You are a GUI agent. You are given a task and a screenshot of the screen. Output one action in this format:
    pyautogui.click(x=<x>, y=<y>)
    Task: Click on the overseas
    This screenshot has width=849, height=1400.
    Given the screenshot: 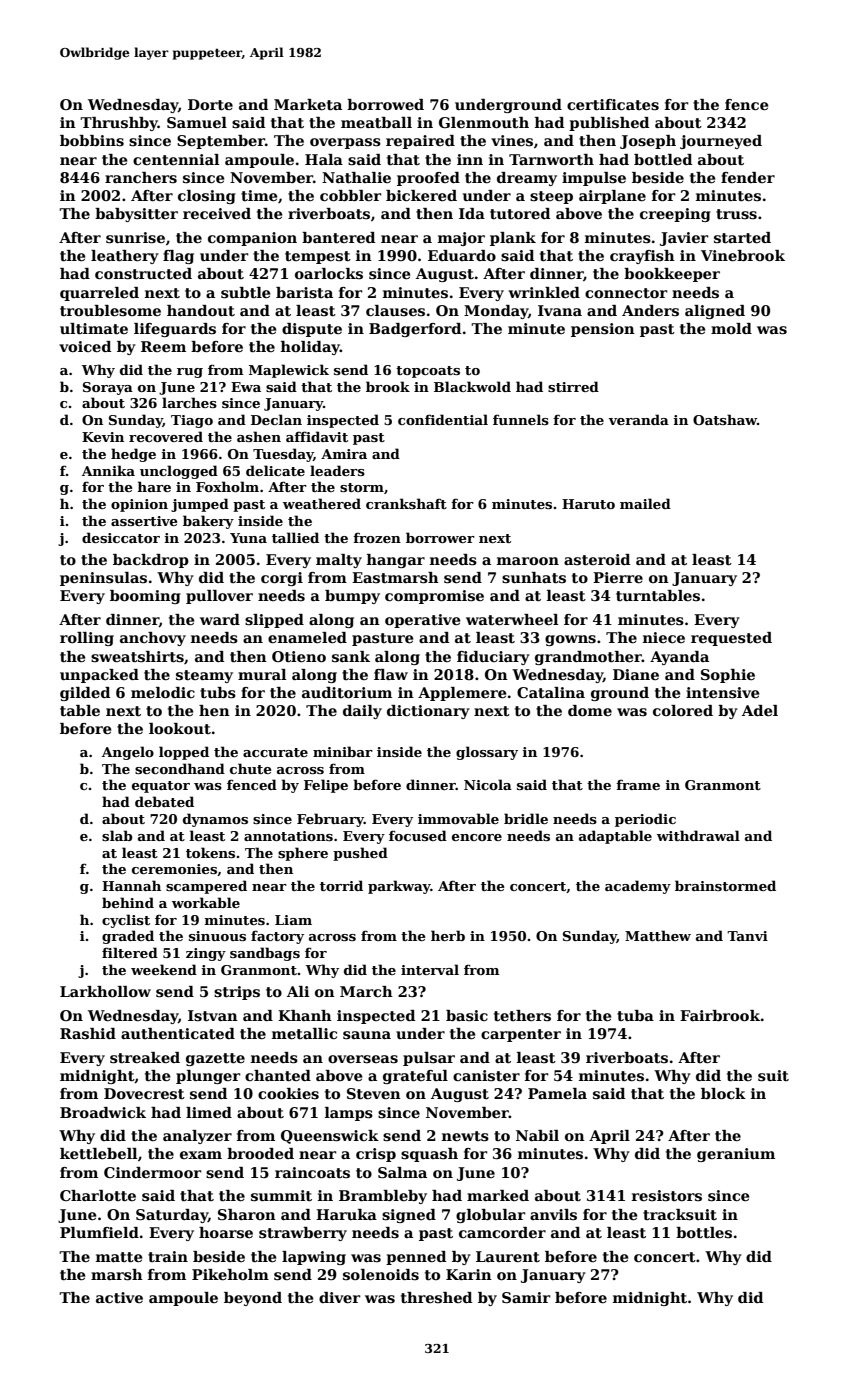 What is the action you would take?
    pyautogui.click(x=363, y=1059)
